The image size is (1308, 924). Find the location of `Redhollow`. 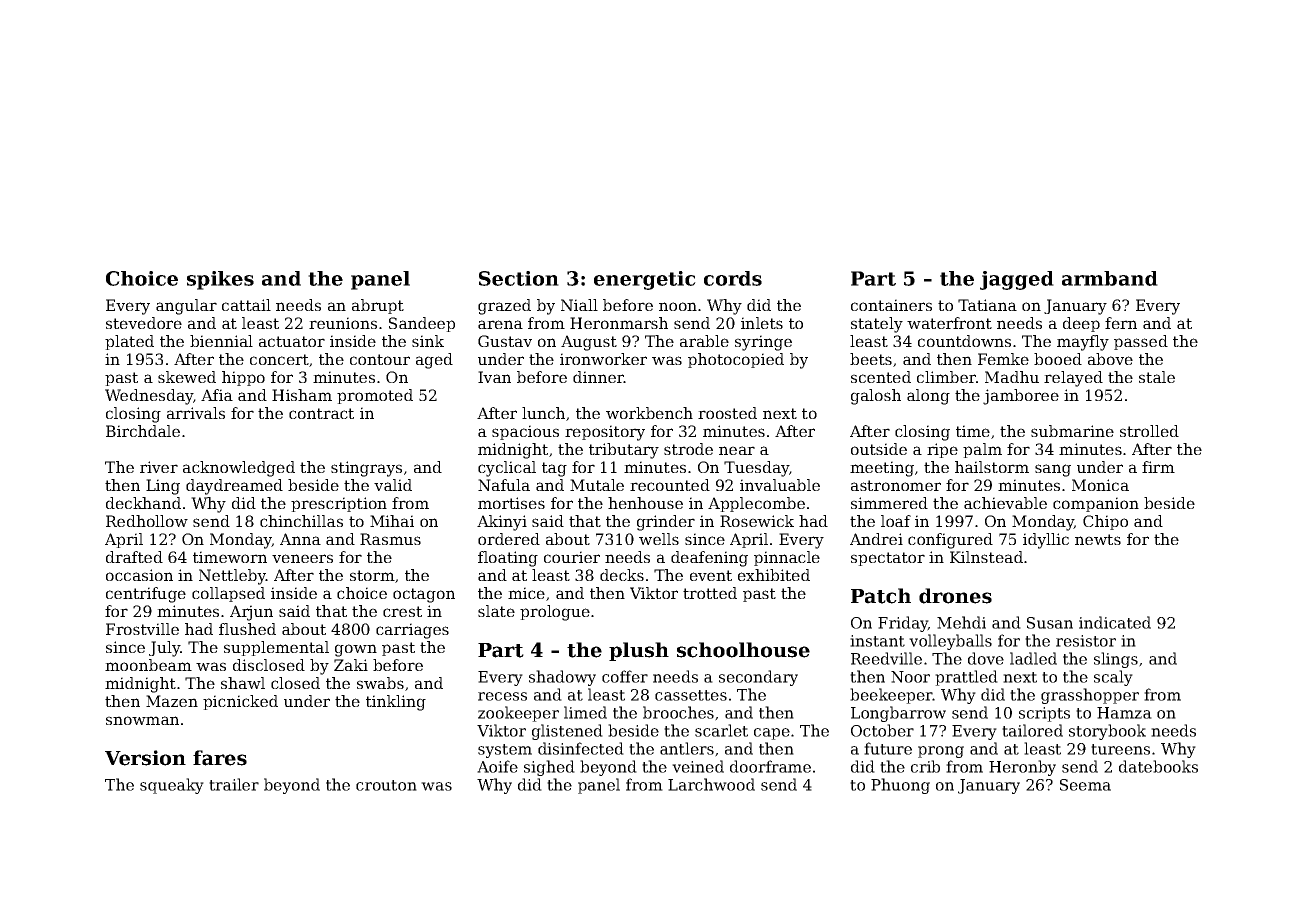

Redhollow is located at coordinates (147, 521).
